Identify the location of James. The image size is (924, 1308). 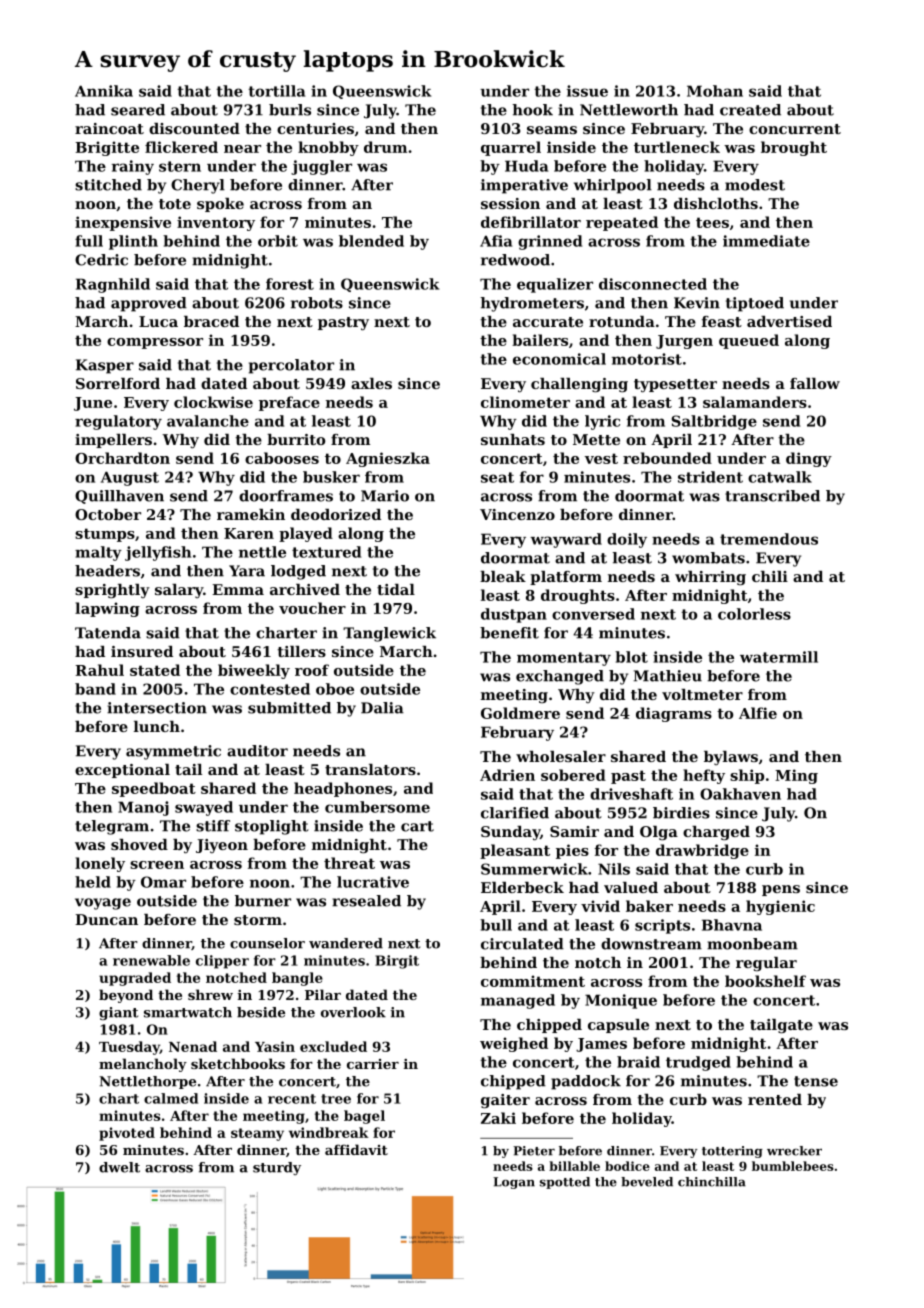
(601, 1045).
